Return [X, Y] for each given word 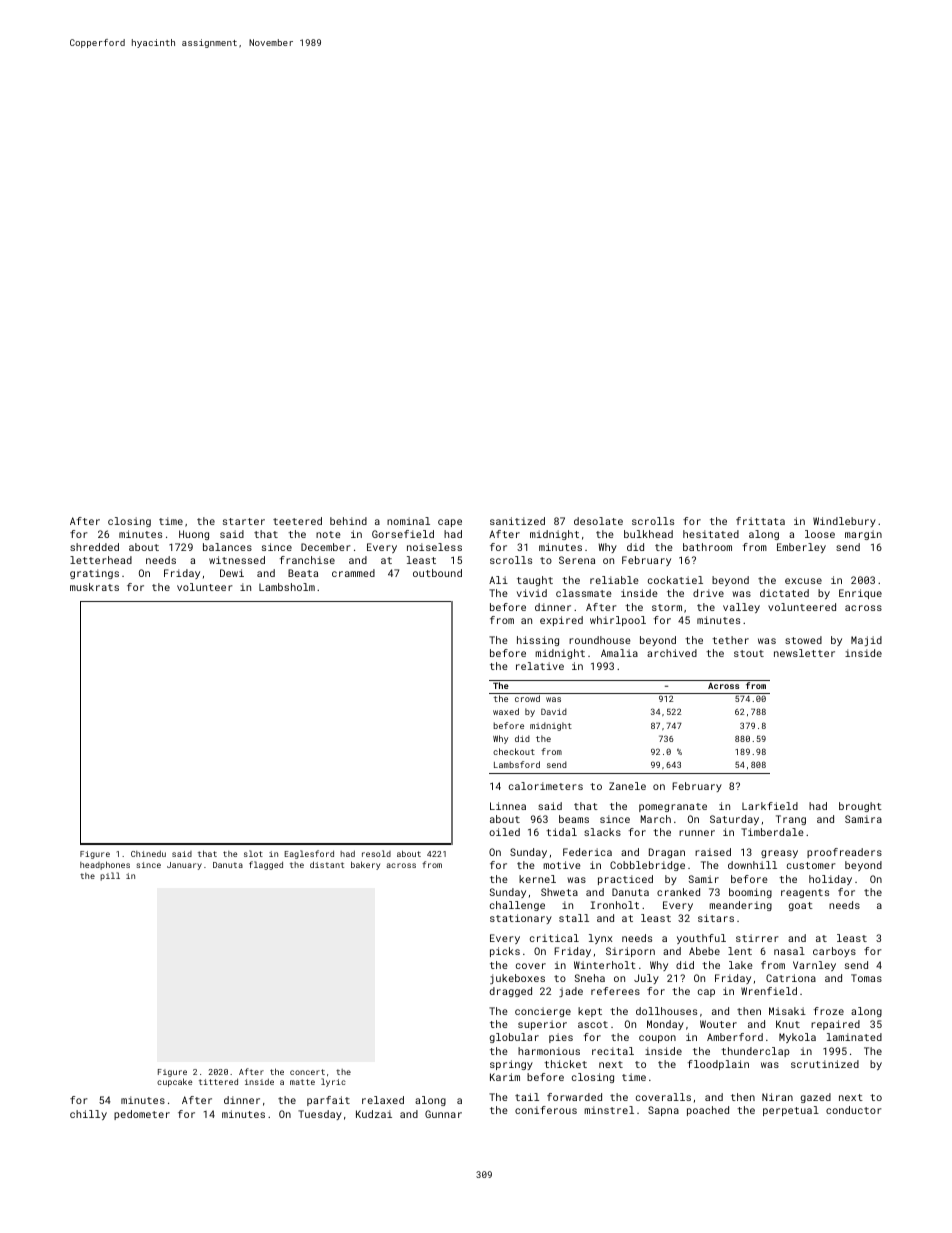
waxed [506, 711]
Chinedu [148, 854]
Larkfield [770, 806]
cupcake [174, 1082]
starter [244, 521]
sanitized [517, 521]
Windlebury [844, 522]
